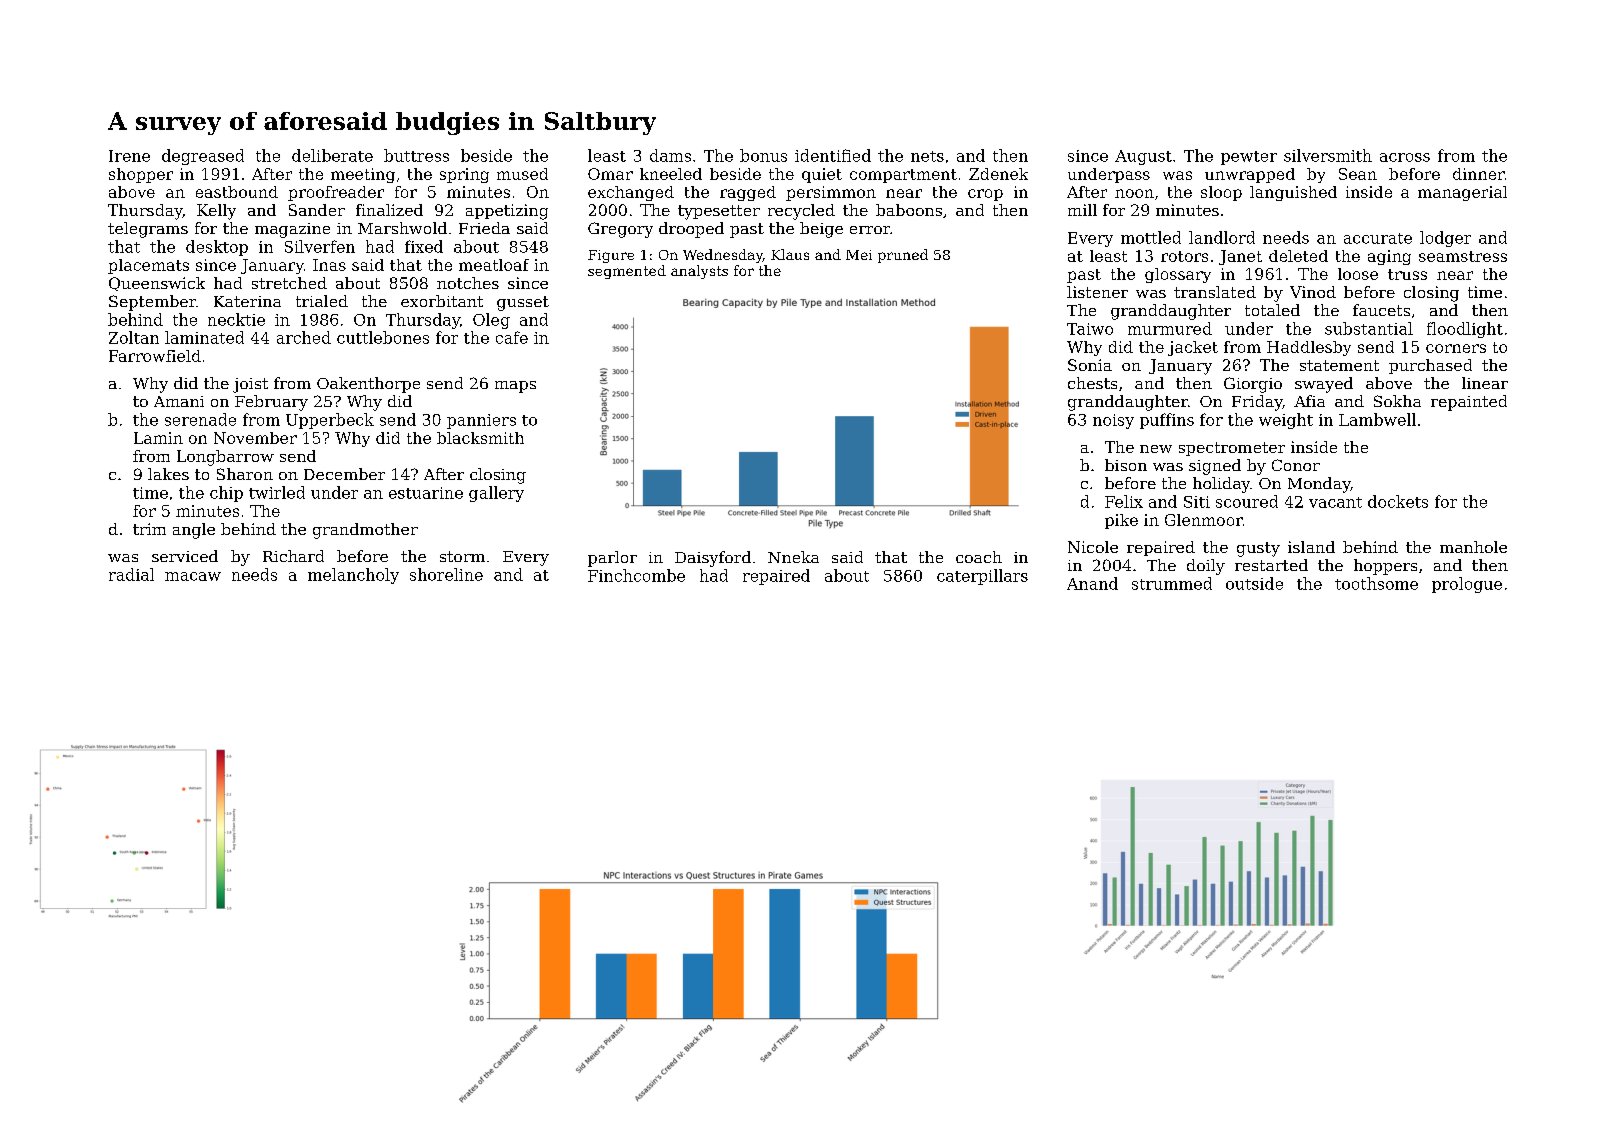 The height and width of the image is (1143, 1616). What do you see at coordinates (801, 212) in the image?
I see `recycled` at bounding box center [801, 212].
